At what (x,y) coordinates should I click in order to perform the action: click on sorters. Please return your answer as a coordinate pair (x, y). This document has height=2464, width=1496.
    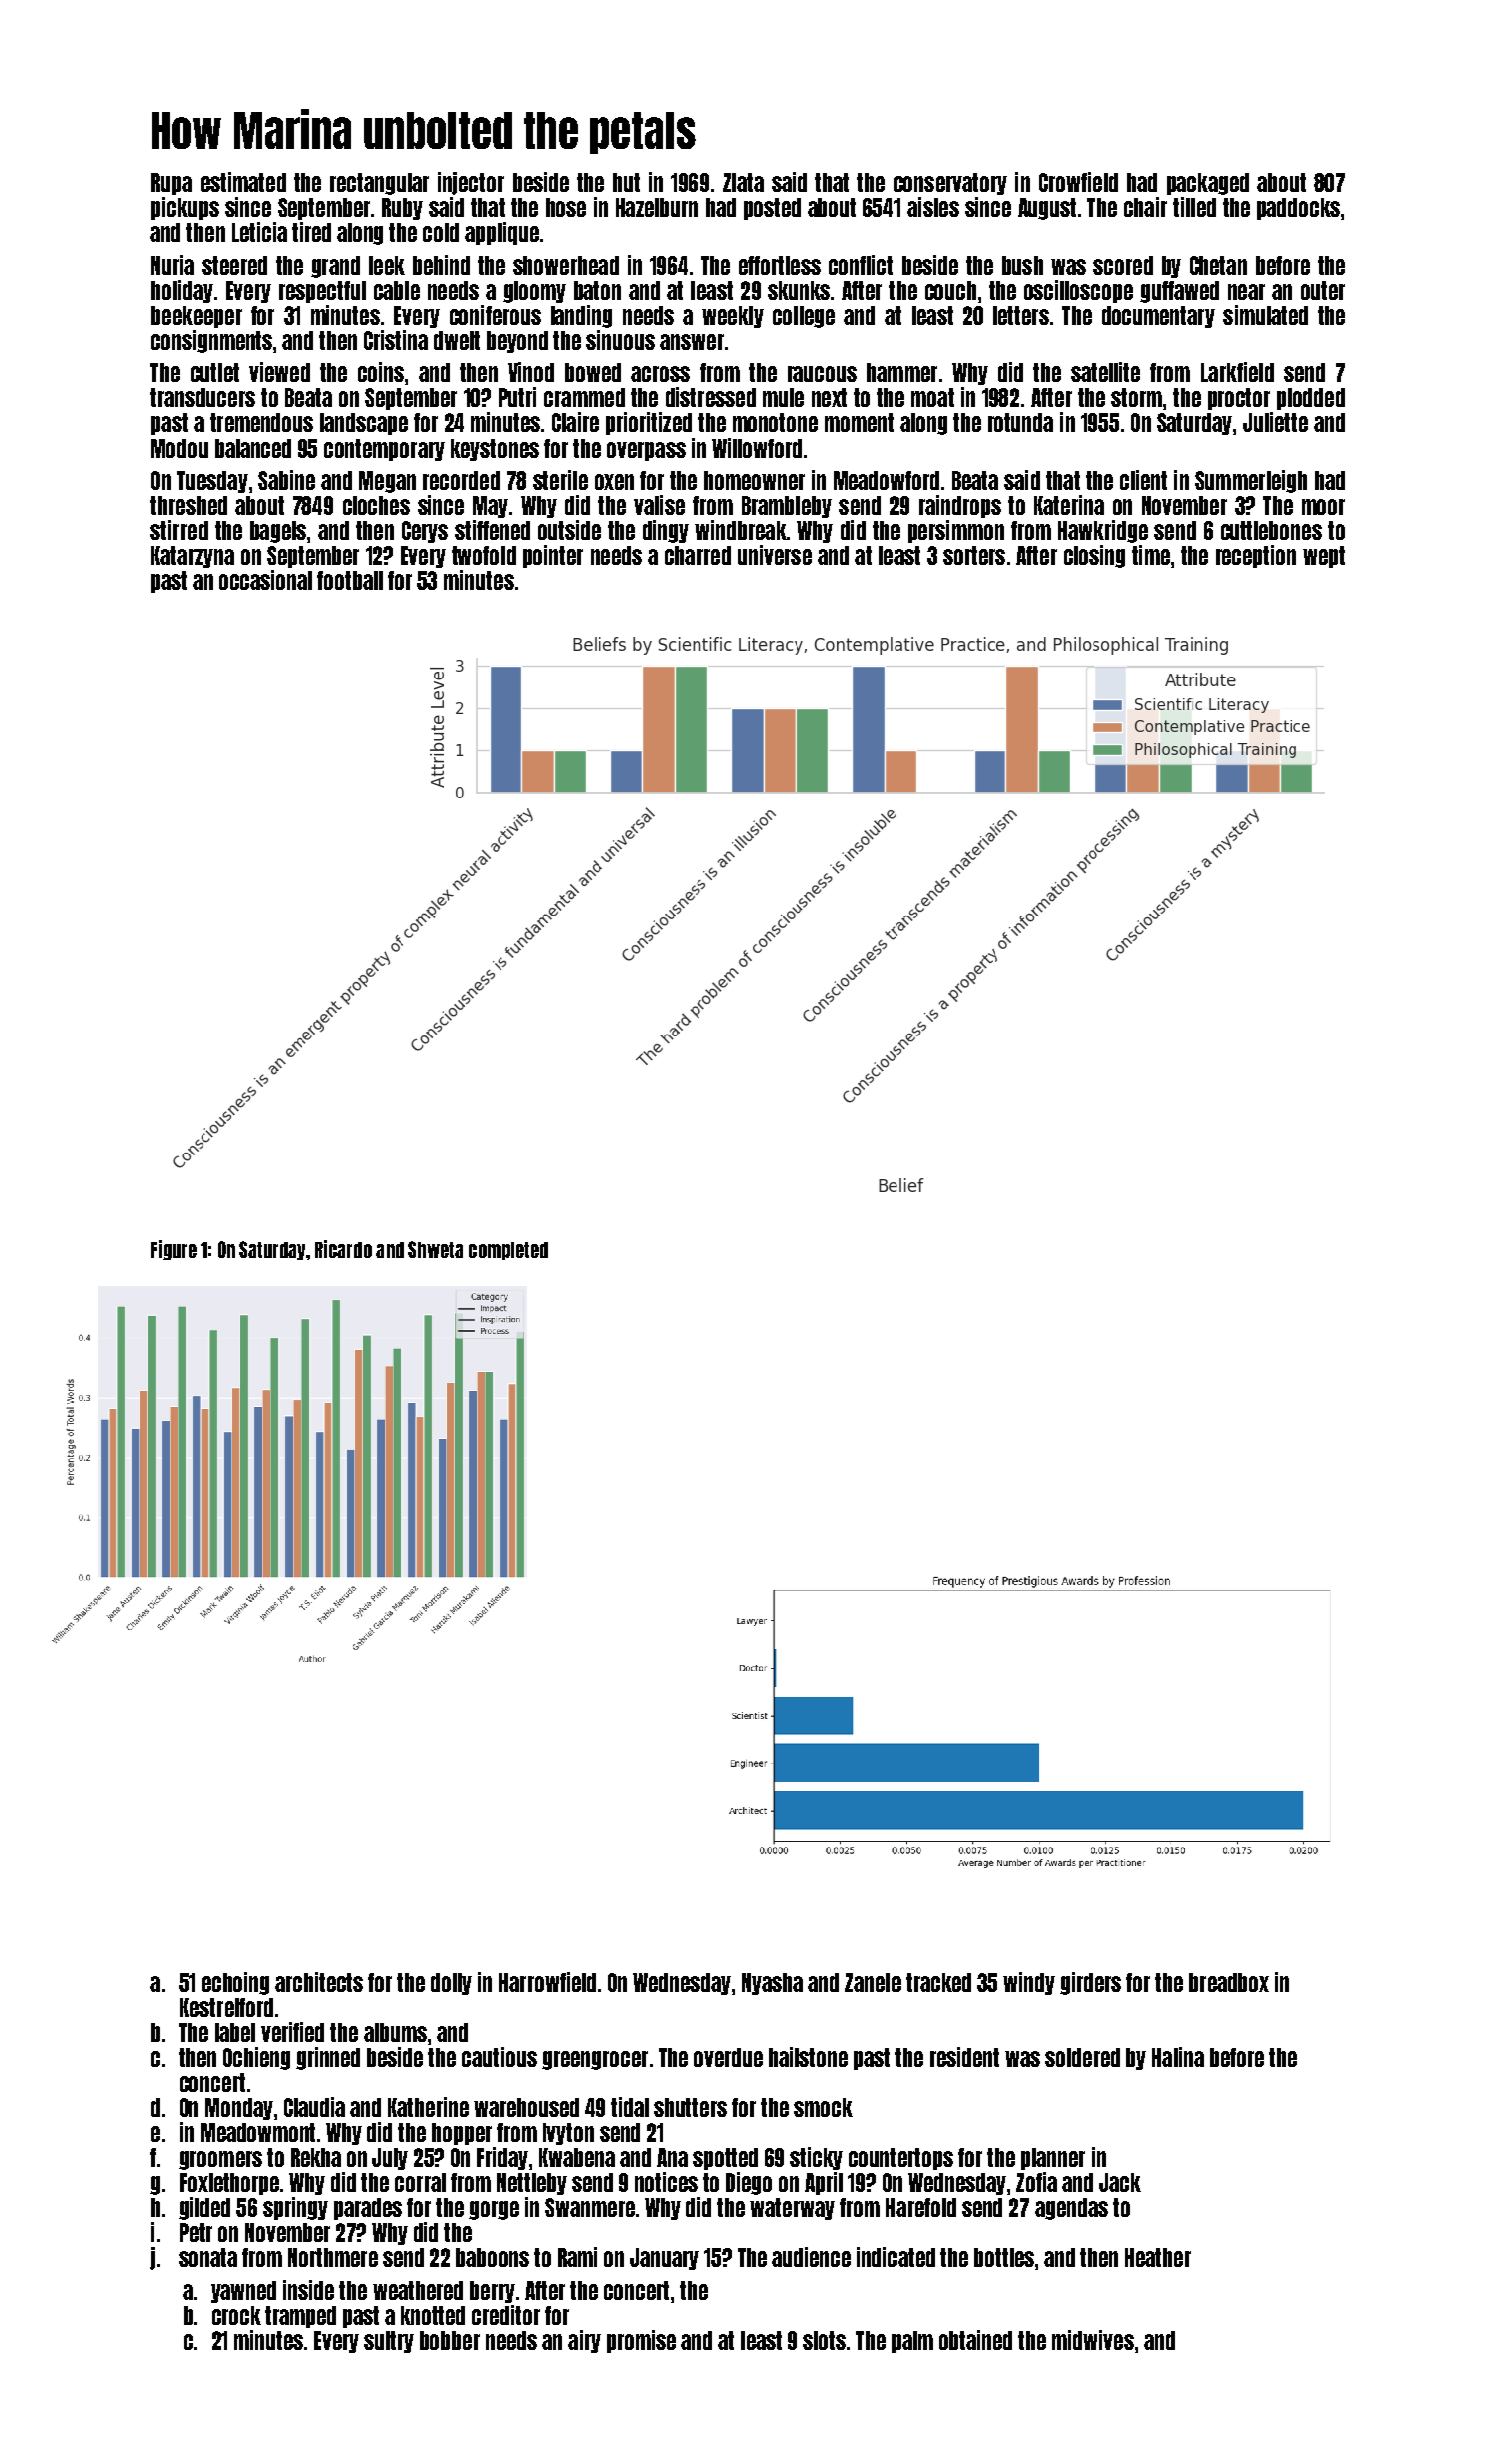
    Looking at the image, I should click on (974, 555).
